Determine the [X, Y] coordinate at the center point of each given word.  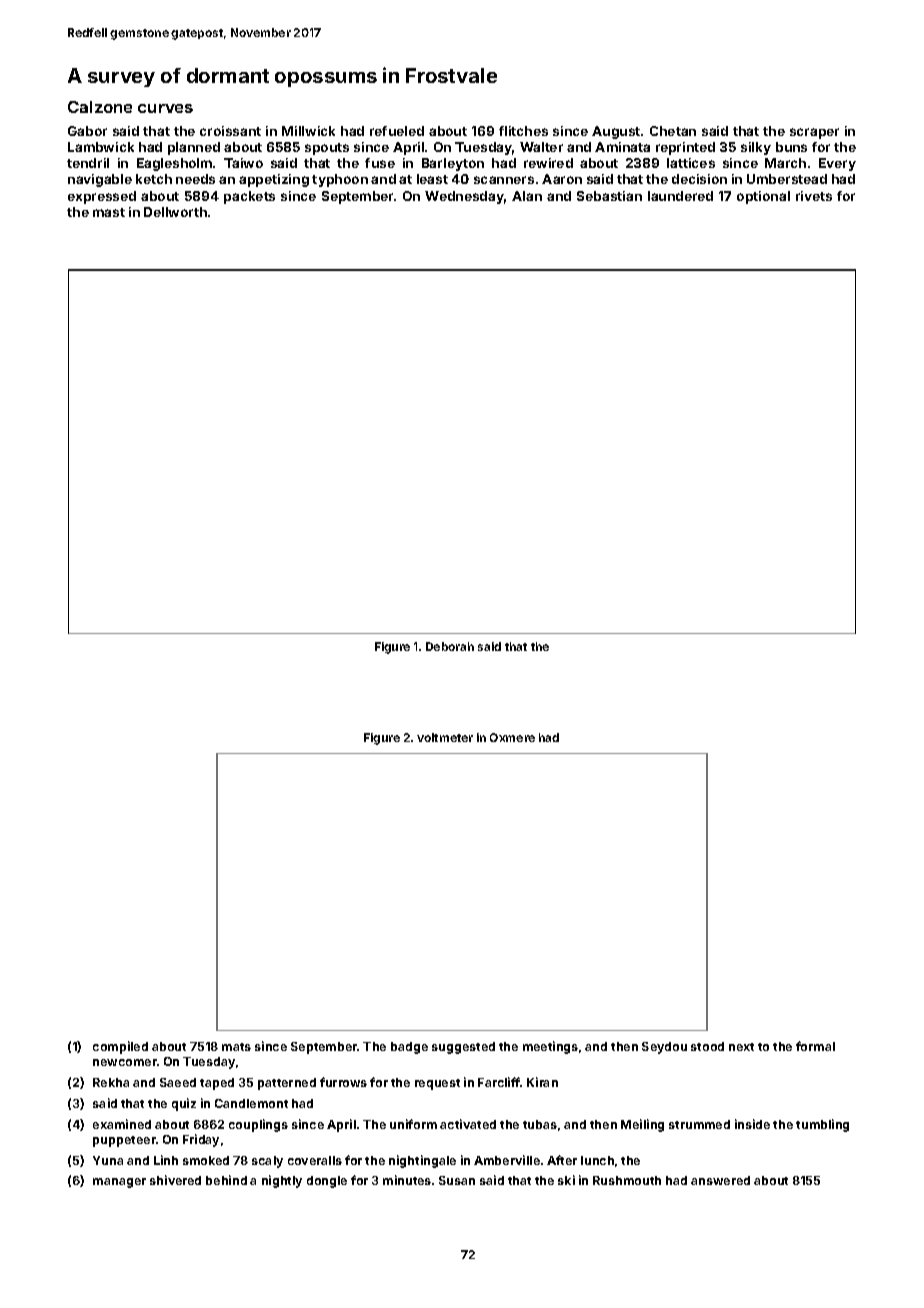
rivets [814, 196]
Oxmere [512, 737]
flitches [523, 131]
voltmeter [445, 737]
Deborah [450, 646]
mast [109, 212]
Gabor [87, 131]
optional [763, 197]
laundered [680, 196]
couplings [258, 1125]
